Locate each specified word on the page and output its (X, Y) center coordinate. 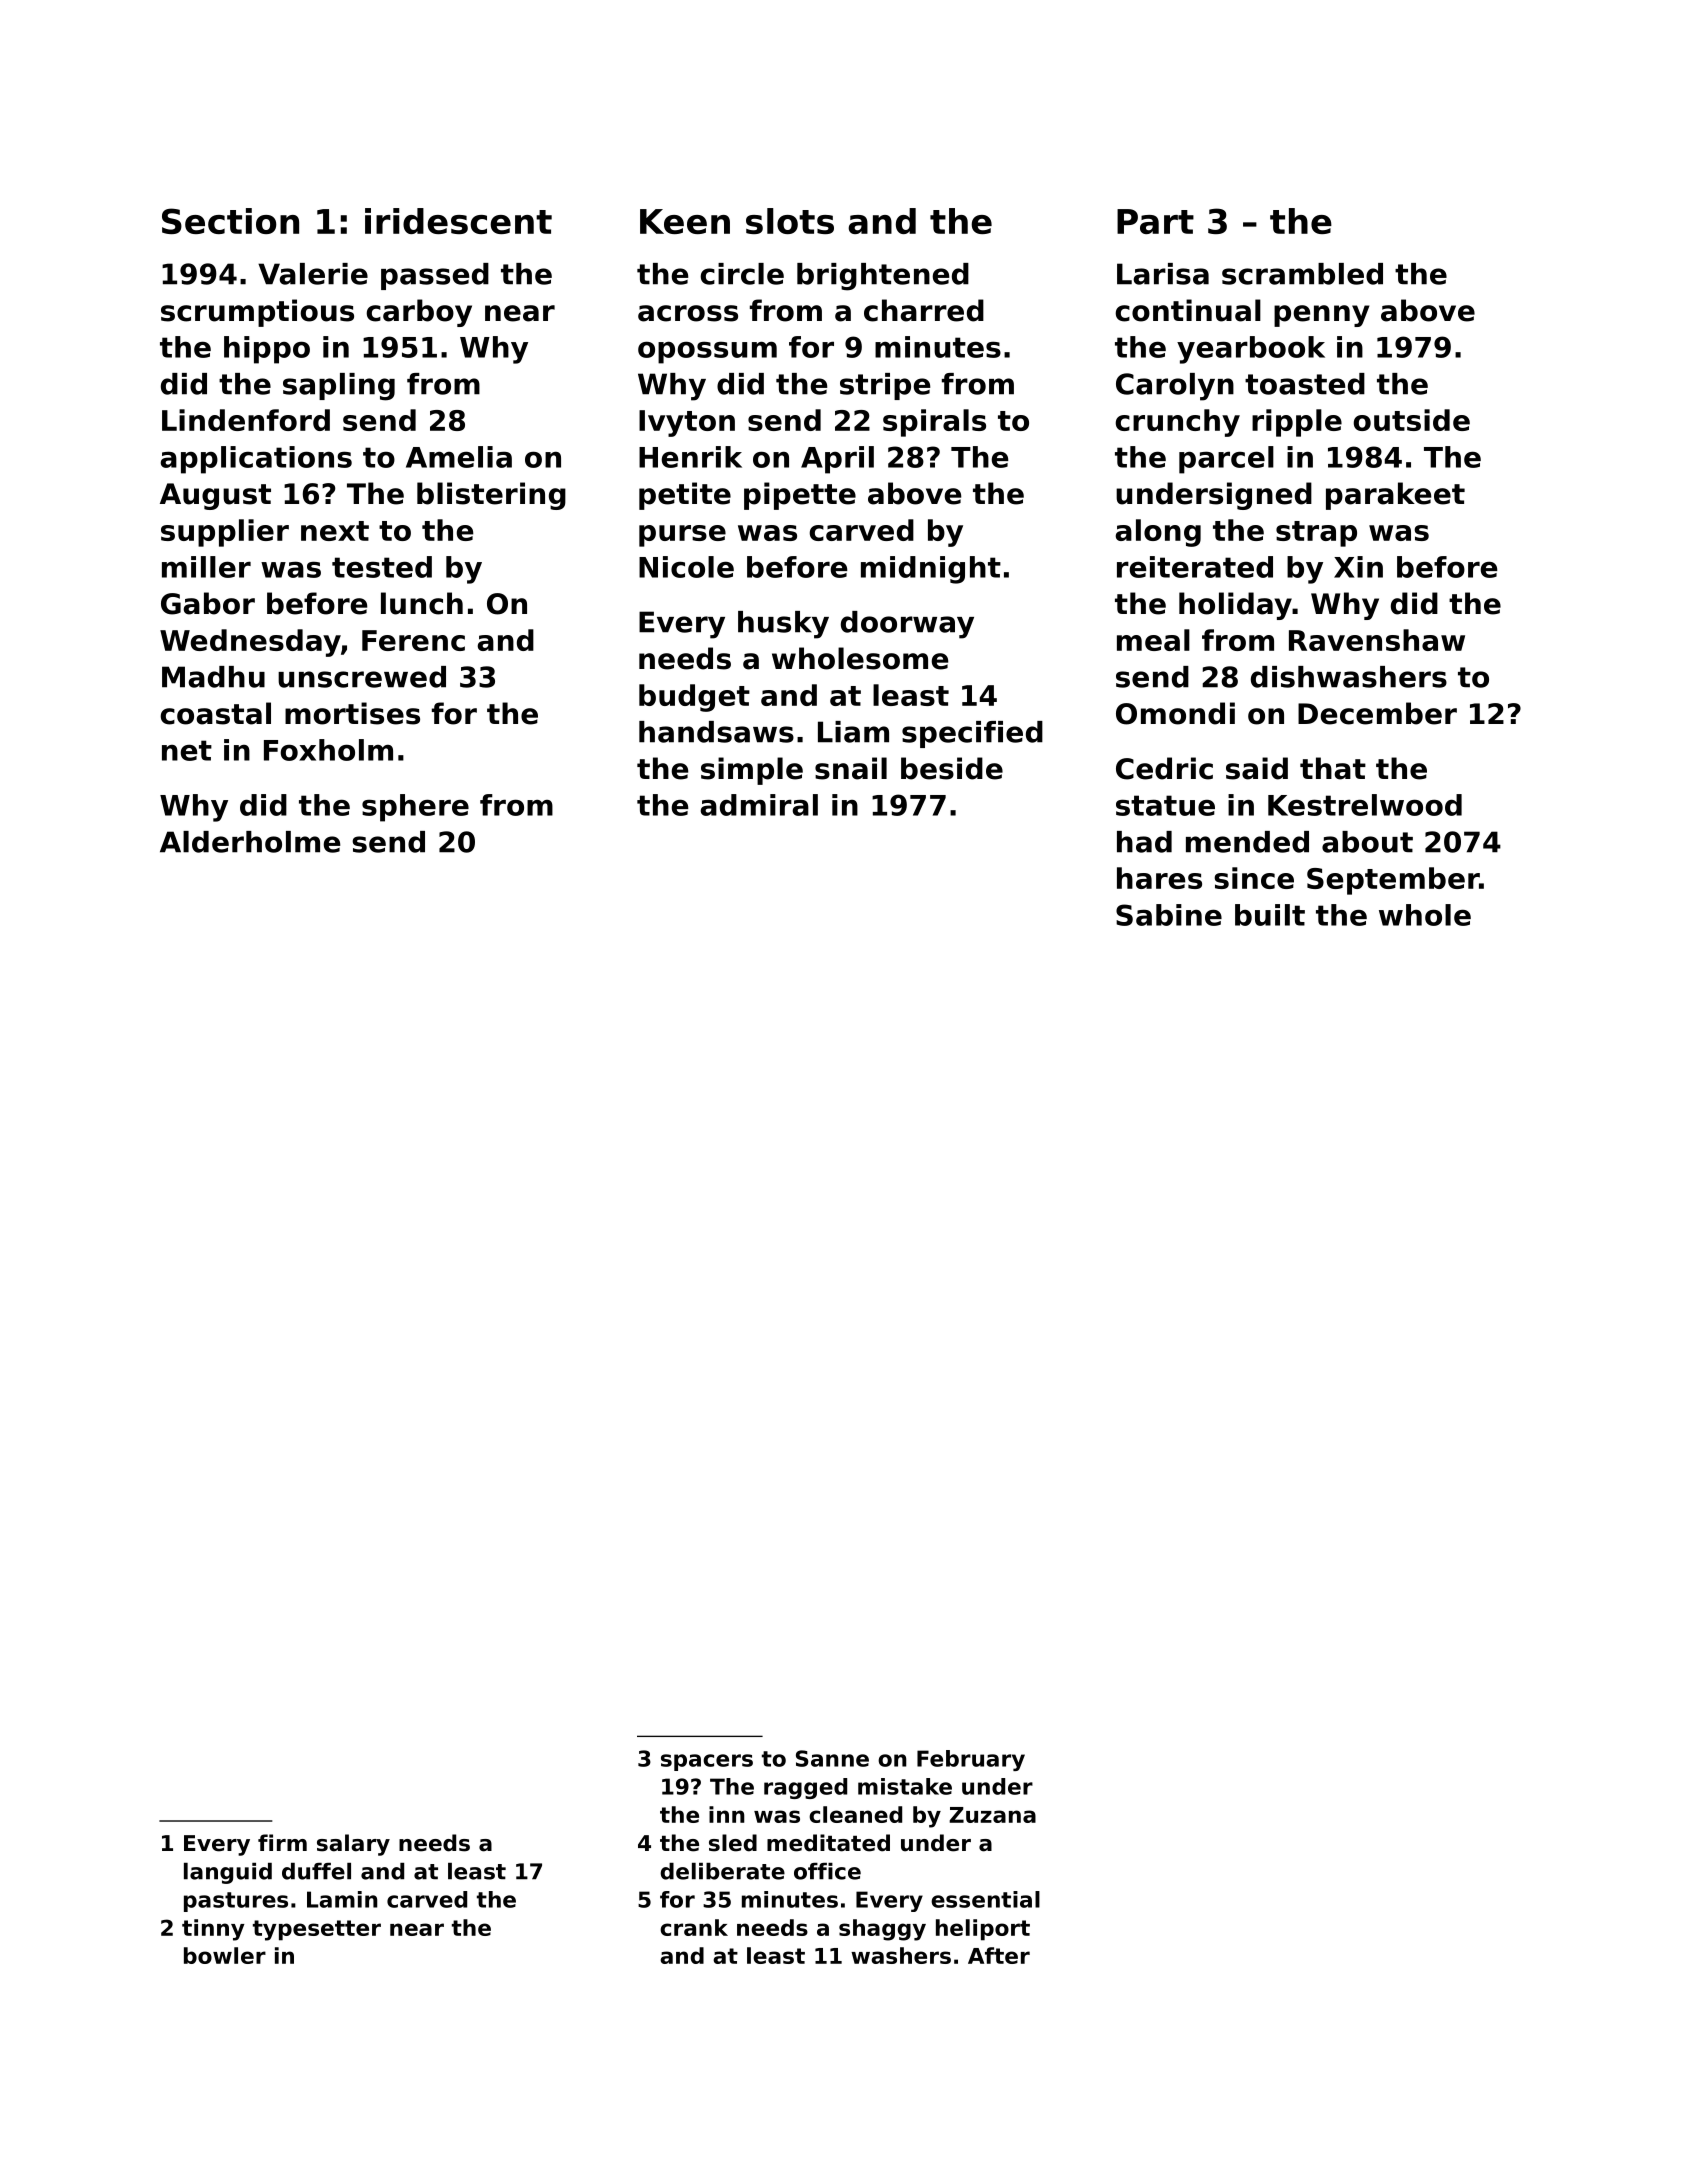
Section (230, 221)
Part (1155, 221)
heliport (983, 1930)
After (999, 1955)
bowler (225, 1955)
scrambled (1302, 274)
